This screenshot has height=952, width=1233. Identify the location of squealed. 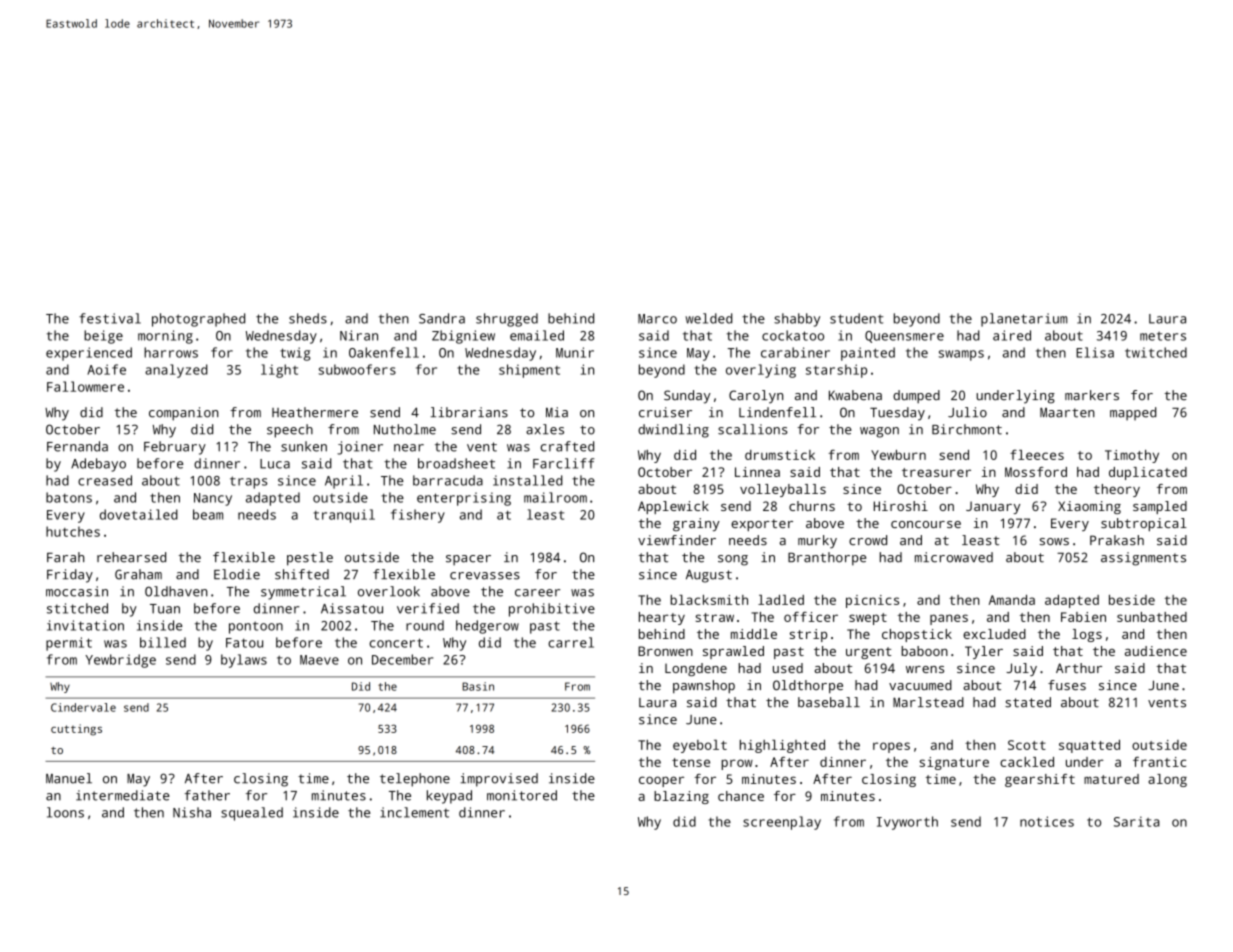
(252, 814).
